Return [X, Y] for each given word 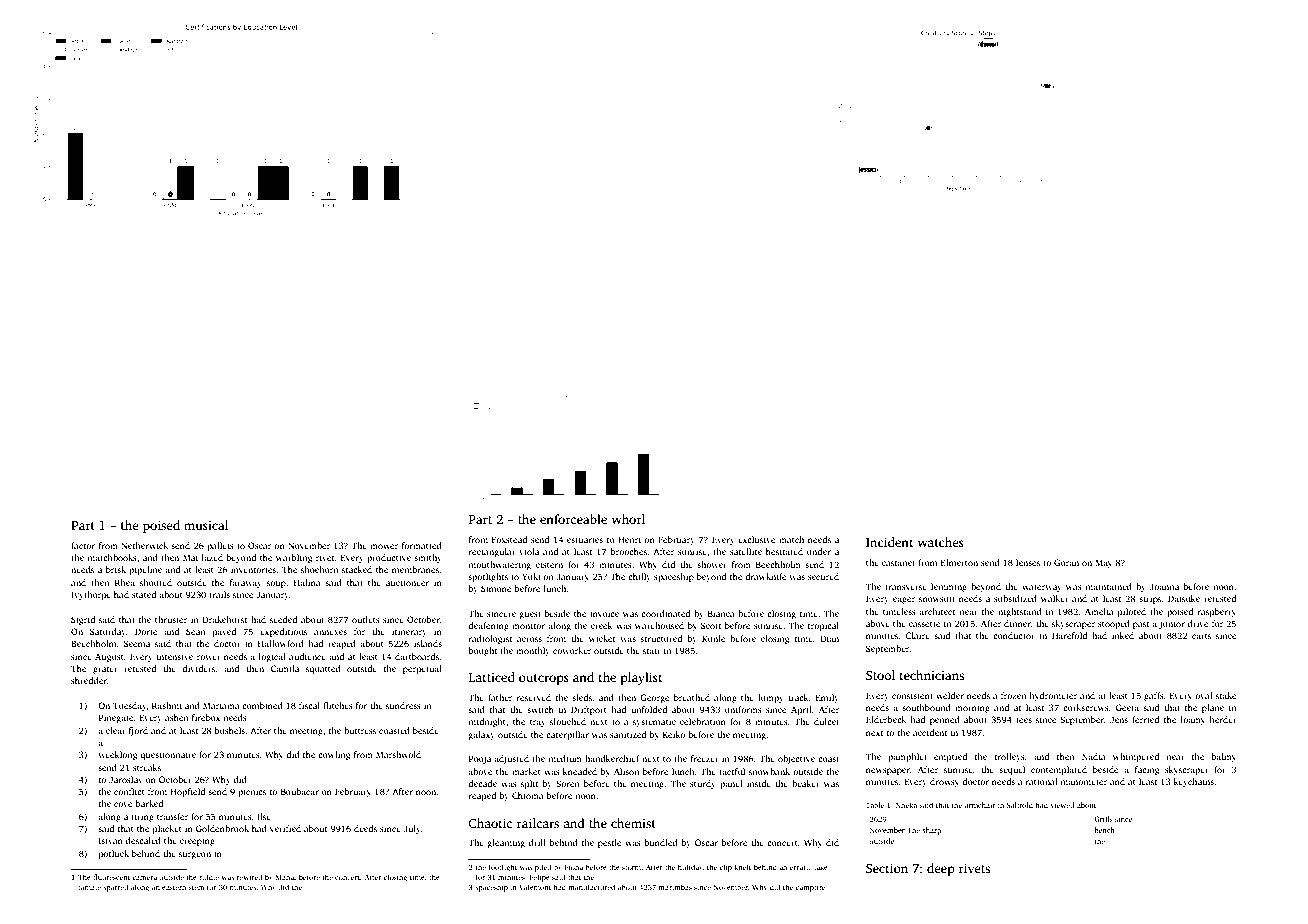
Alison [627, 771]
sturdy [703, 784]
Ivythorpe [91, 595]
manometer [1083, 782]
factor [83, 545]
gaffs [1154, 696]
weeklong [117, 755]
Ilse [264, 816]
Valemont [535, 887]
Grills [1103, 819]
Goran [1066, 562]
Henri [629, 539]
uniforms [743, 709]
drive [1198, 623]
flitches [338, 705]
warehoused [659, 625]
